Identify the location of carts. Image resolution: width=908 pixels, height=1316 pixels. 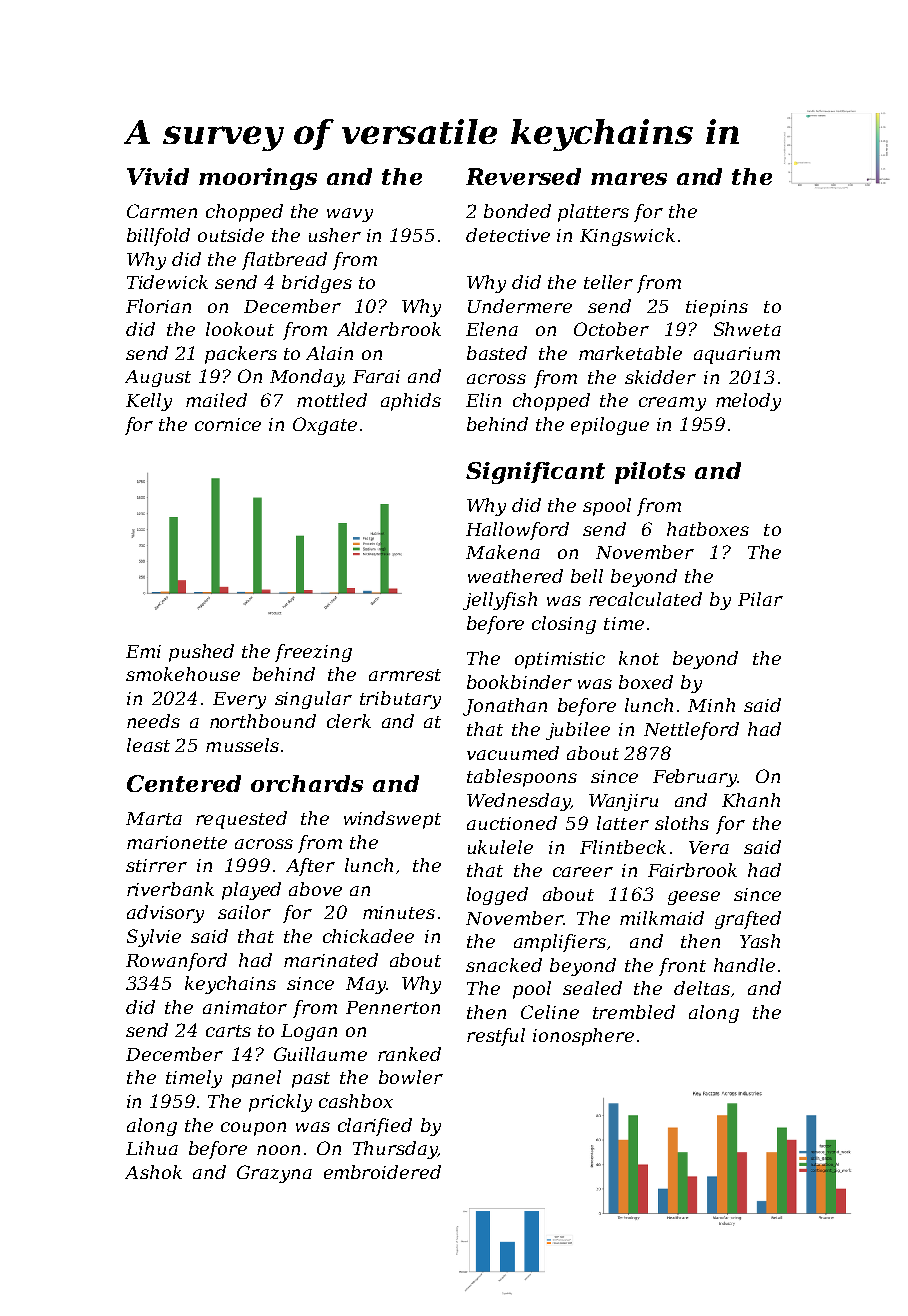
(228, 1031).
